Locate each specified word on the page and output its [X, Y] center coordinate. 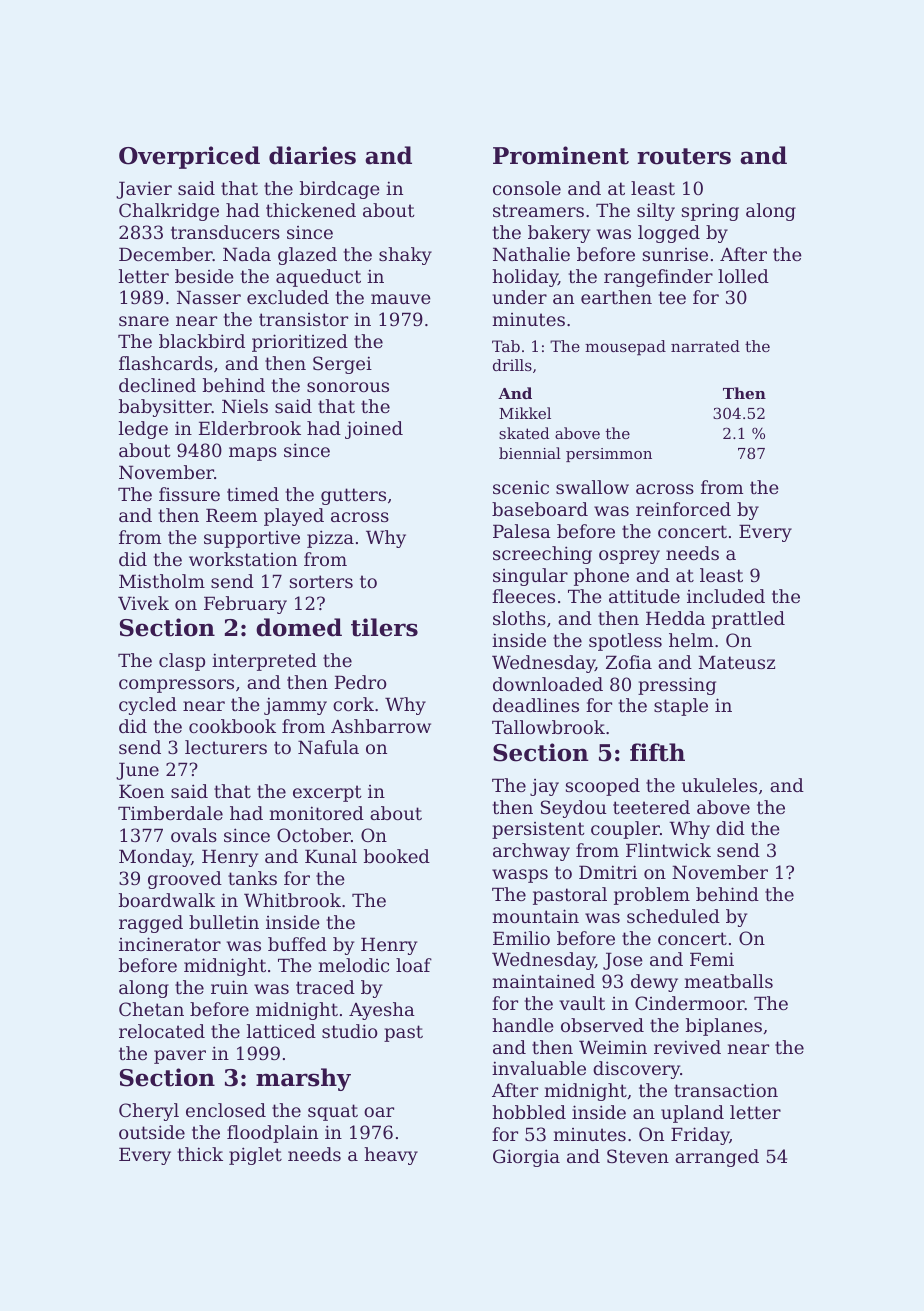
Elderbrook [250, 428]
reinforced [683, 509]
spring [710, 212]
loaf [414, 965]
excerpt [327, 793]
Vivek [143, 603]
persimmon [609, 455]
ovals [194, 835]
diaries [312, 155]
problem [652, 896]
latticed [281, 1031]
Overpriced [189, 157]
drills [512, 365]
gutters [353, 496]
